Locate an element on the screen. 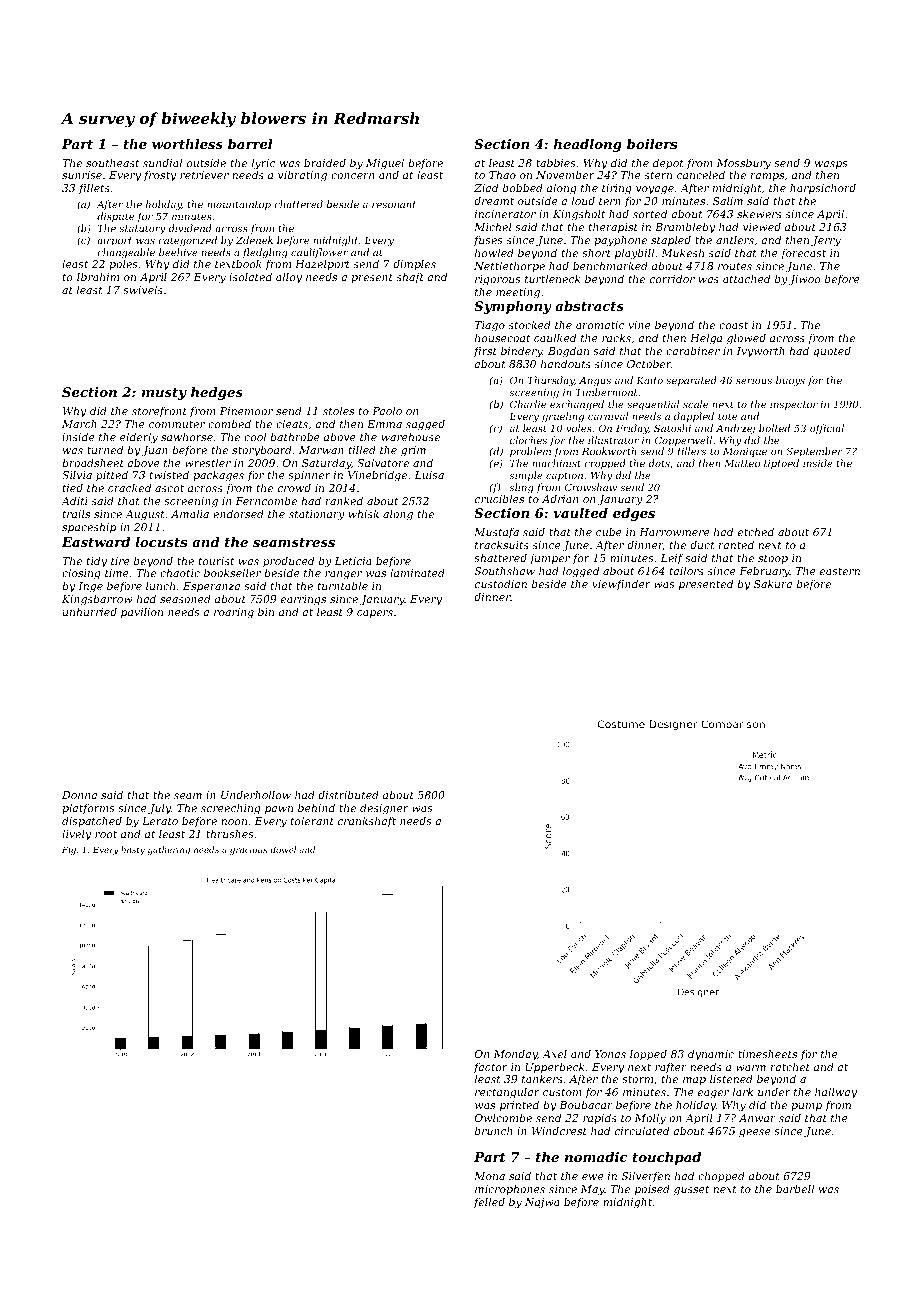 The image size is (924, 1308). unhurried is located at coordinates (90, 611).
